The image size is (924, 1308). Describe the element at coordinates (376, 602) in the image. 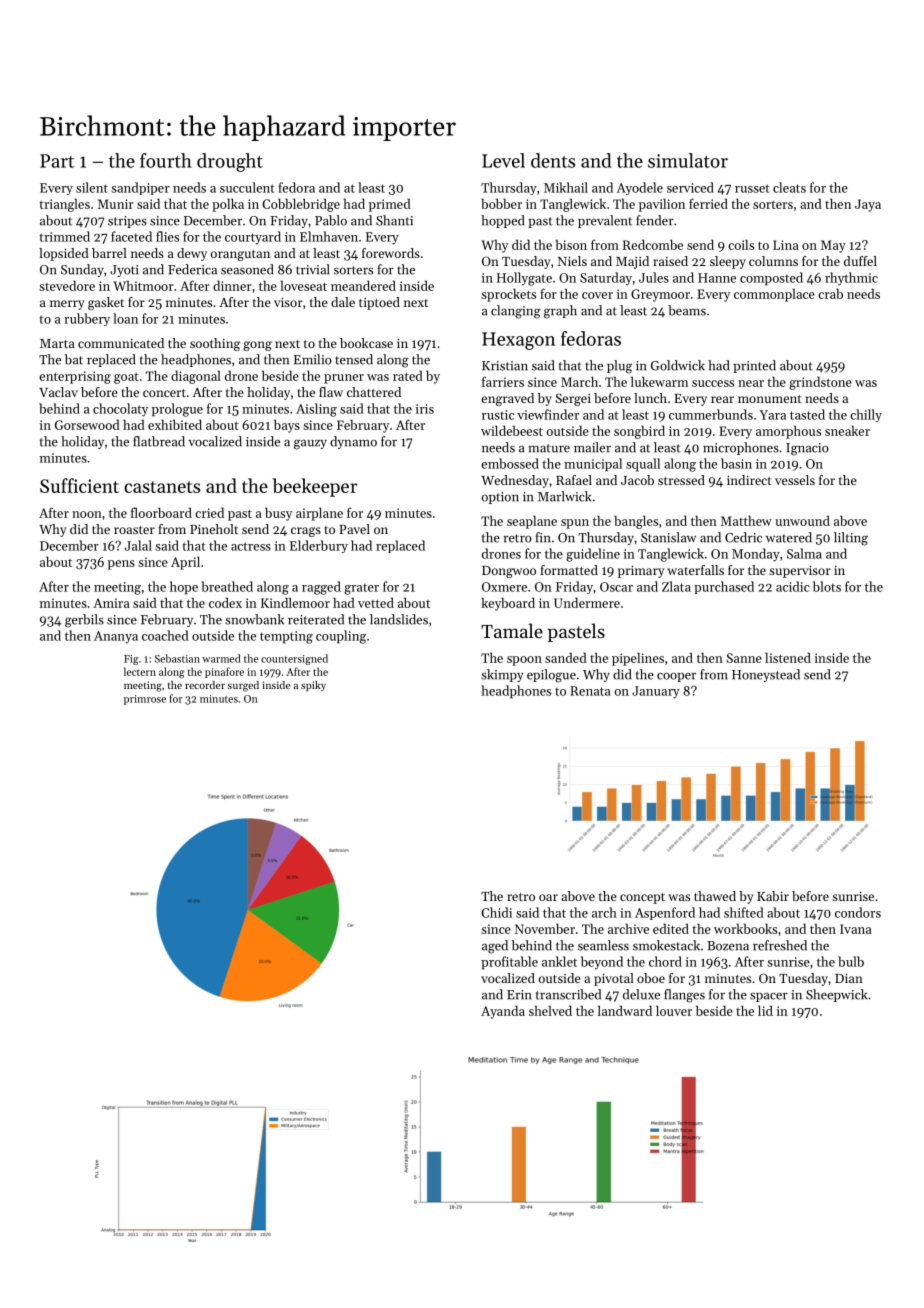

I see `vetted` at that location.
